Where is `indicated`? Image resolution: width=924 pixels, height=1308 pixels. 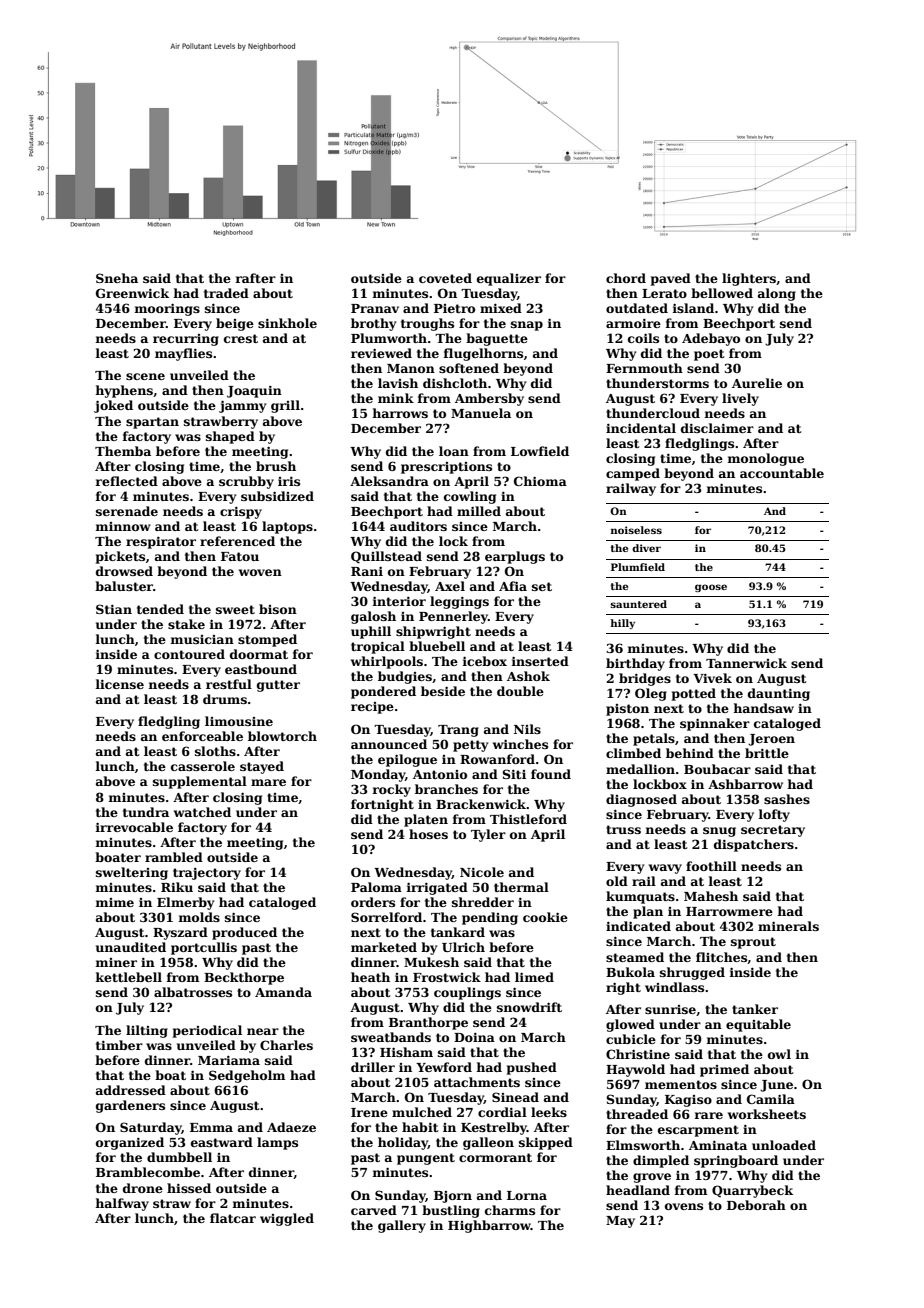 indicated is located at coordinates (638, 926).
